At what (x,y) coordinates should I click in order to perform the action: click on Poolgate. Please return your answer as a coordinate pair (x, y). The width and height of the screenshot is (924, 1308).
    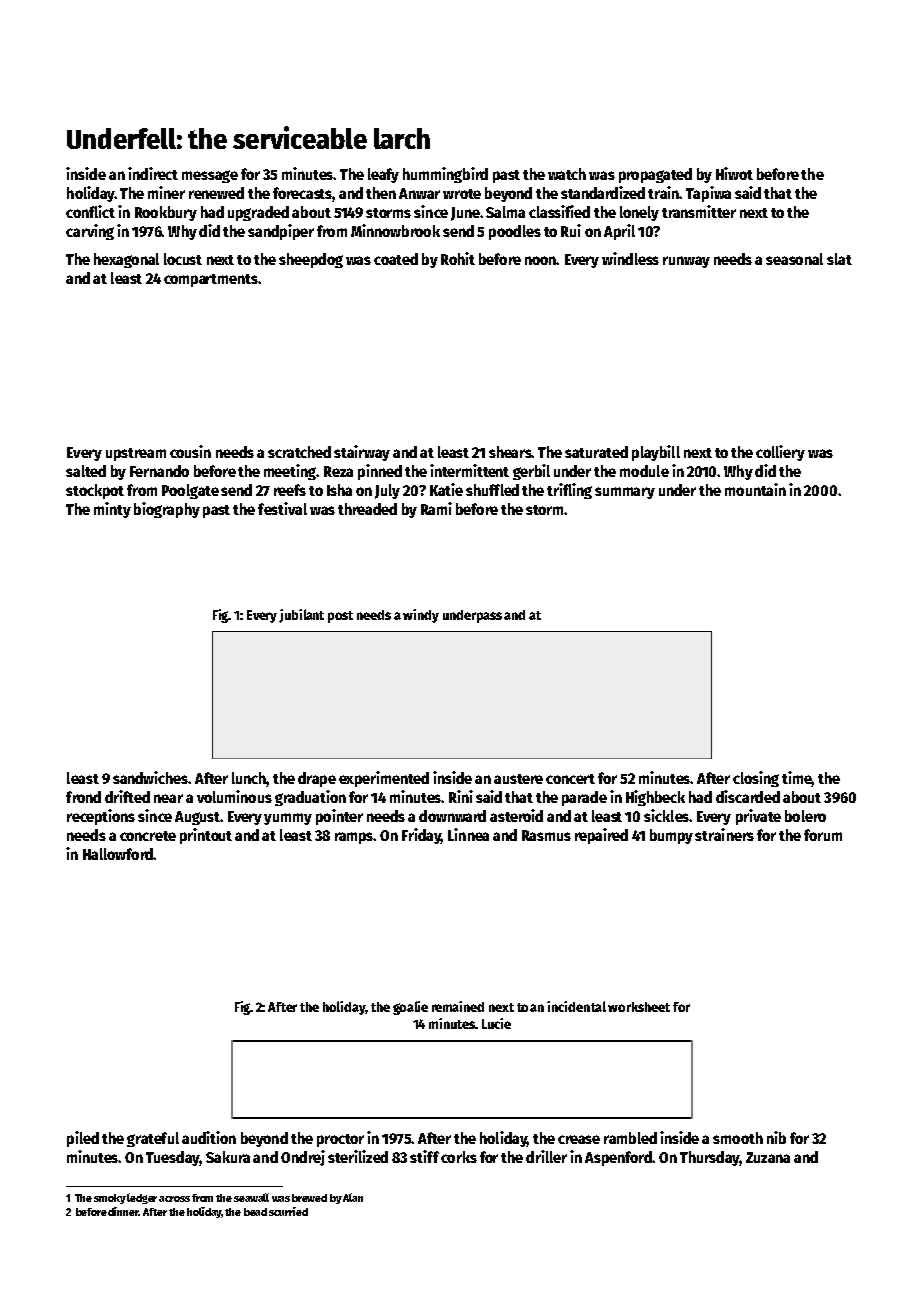
    Looking at the image, I should click on (190, 491).
